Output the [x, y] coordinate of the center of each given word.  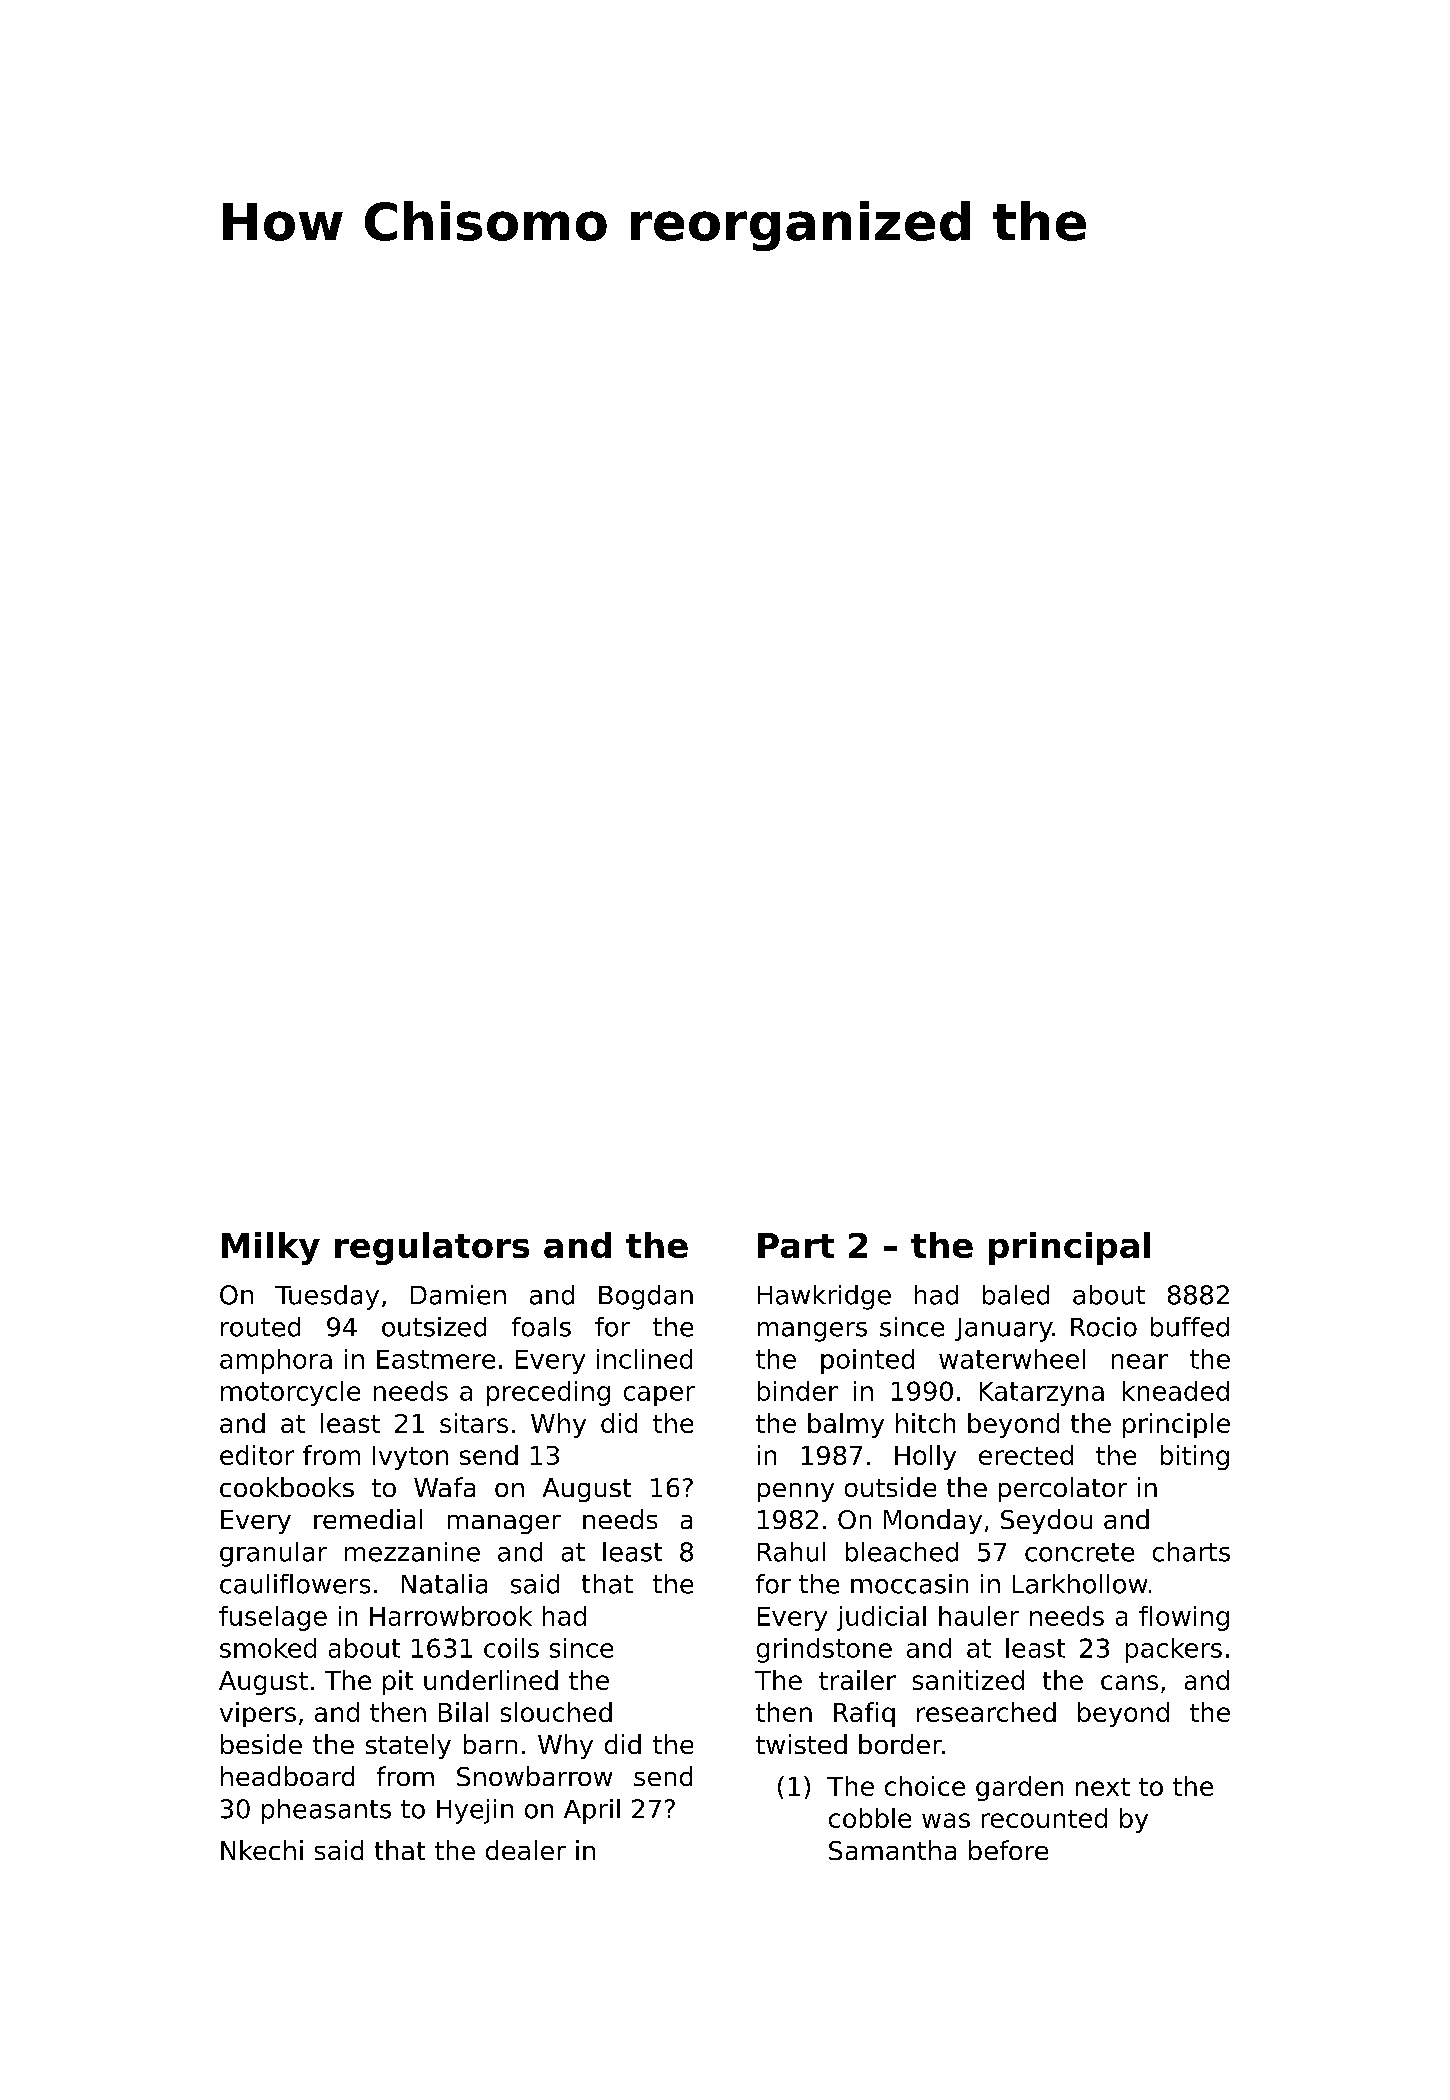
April [592, 1811]
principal [1069, 1248]
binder [798, 1391]
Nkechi [262, 1850]
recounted [1044, 1818]
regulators [432, 1248]
